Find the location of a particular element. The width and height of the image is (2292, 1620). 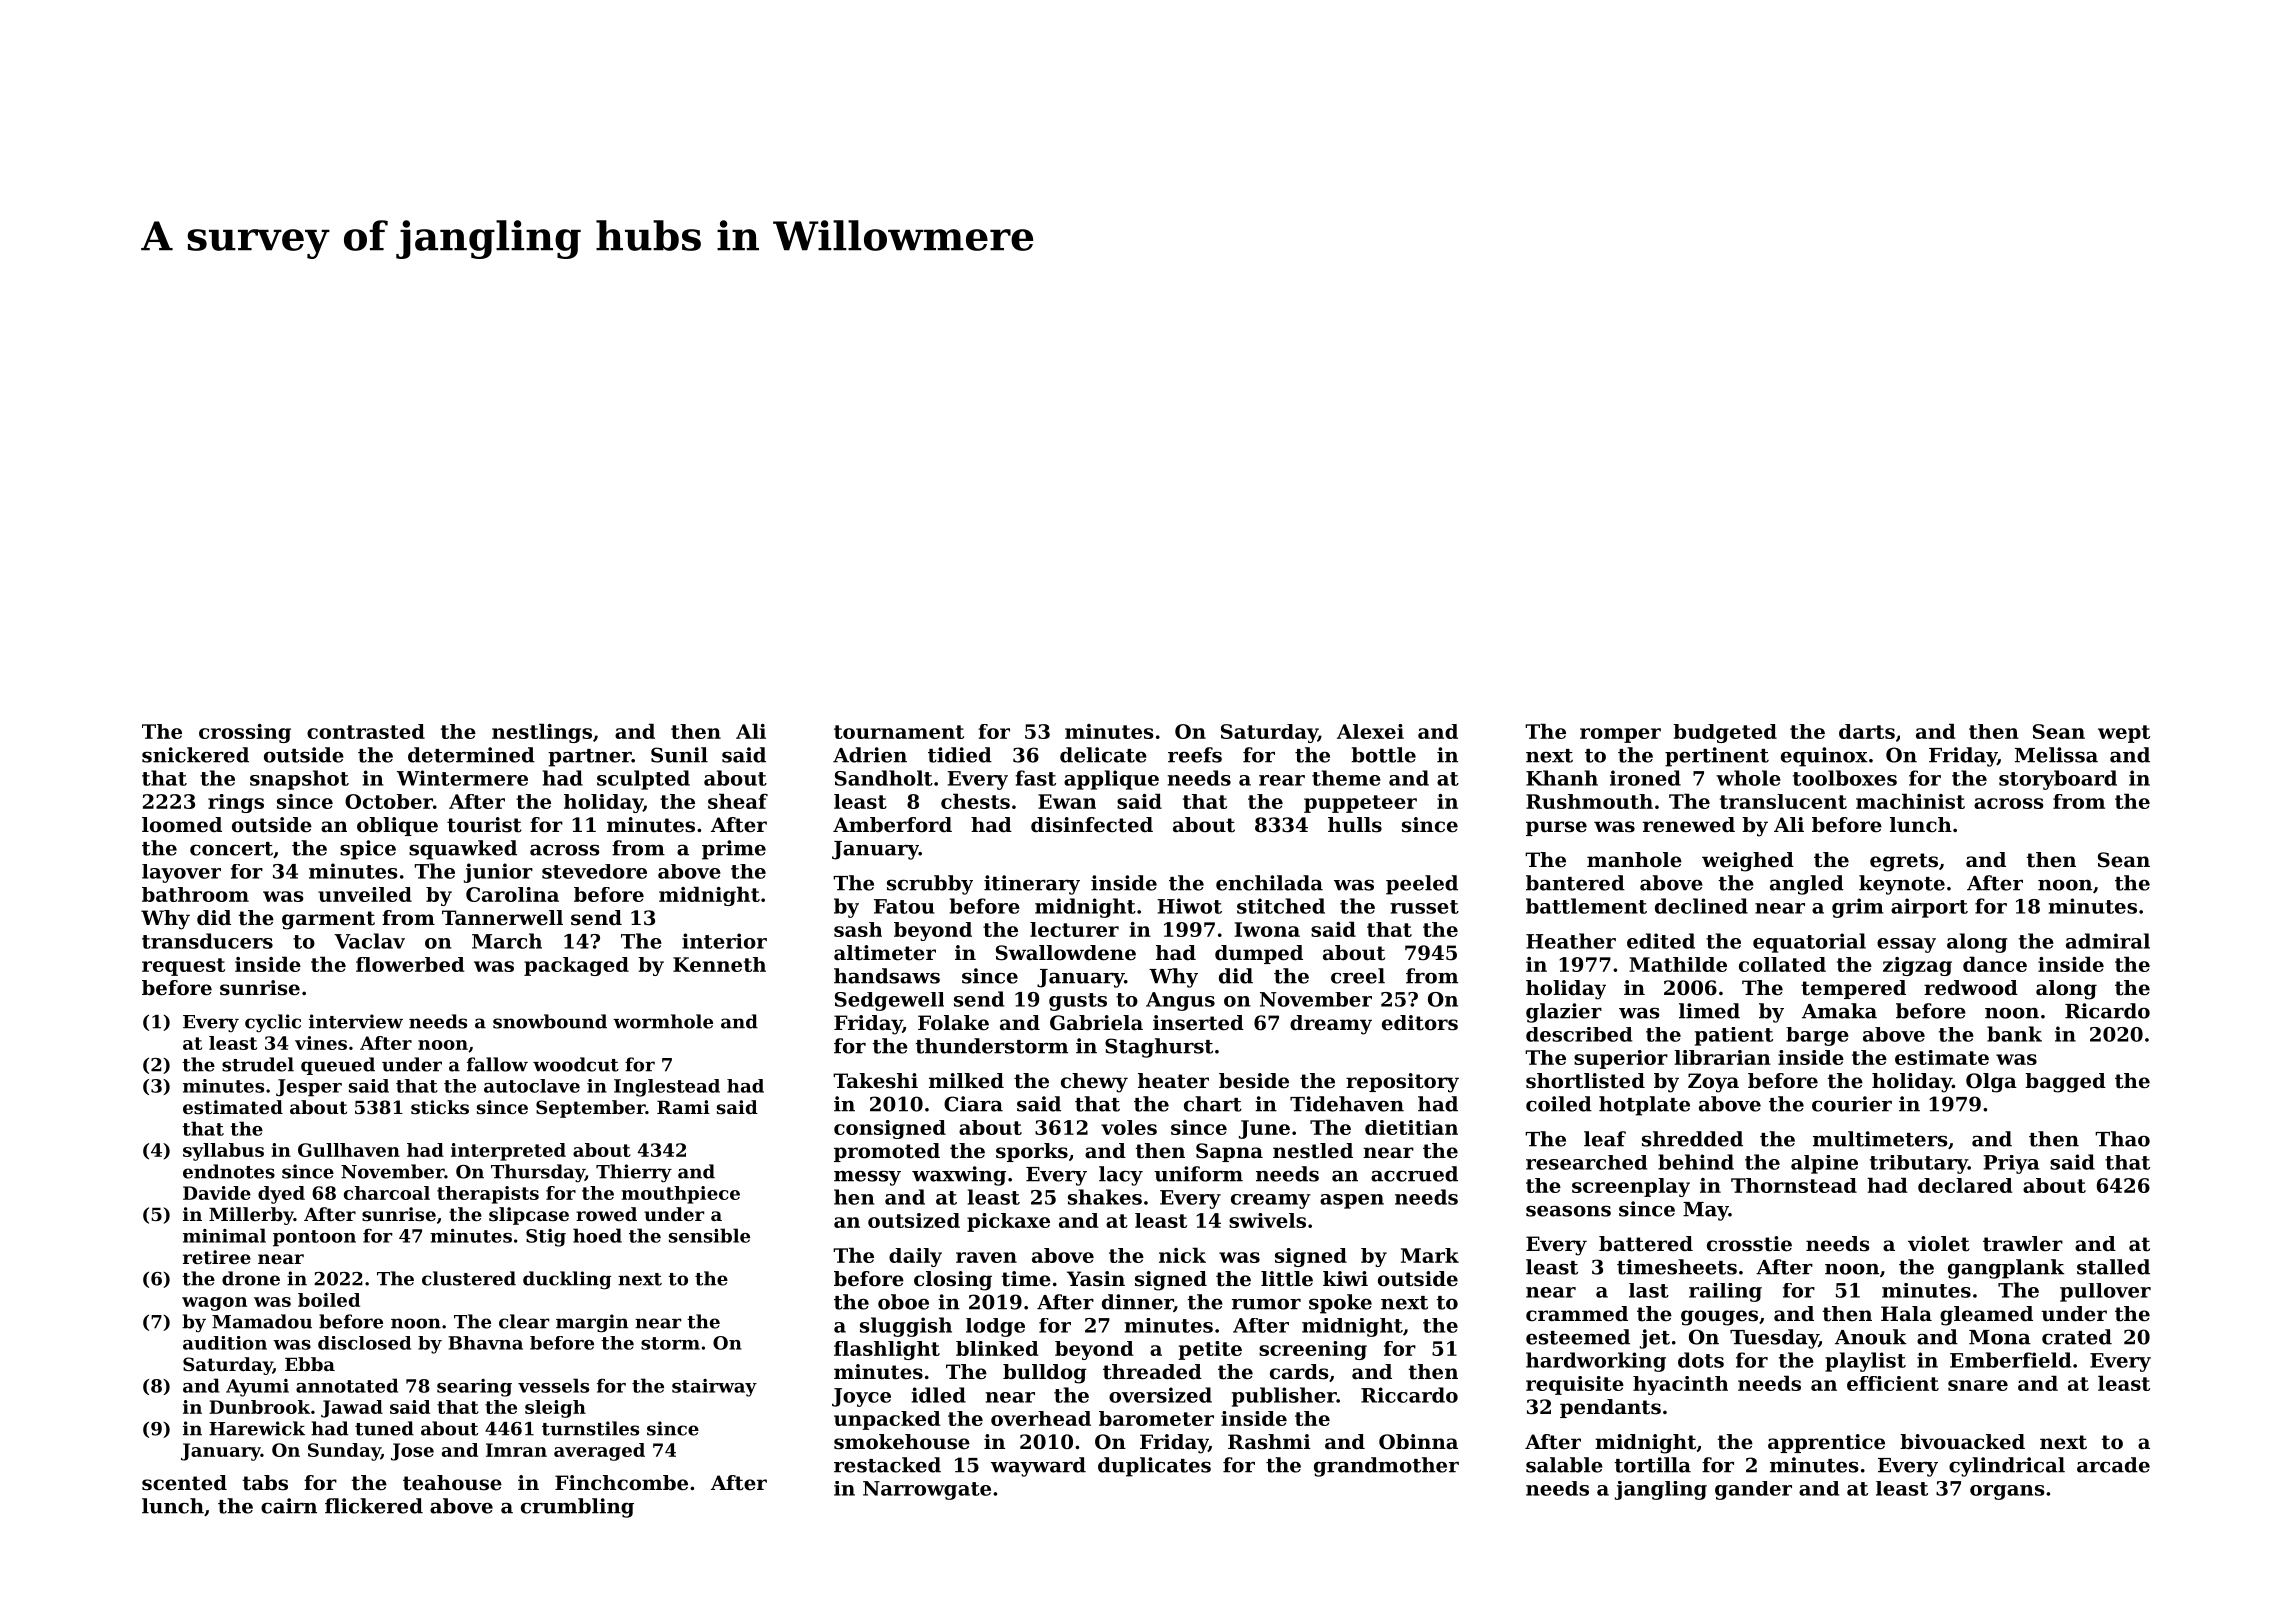

rear is located at coordinates (1282, 780).
